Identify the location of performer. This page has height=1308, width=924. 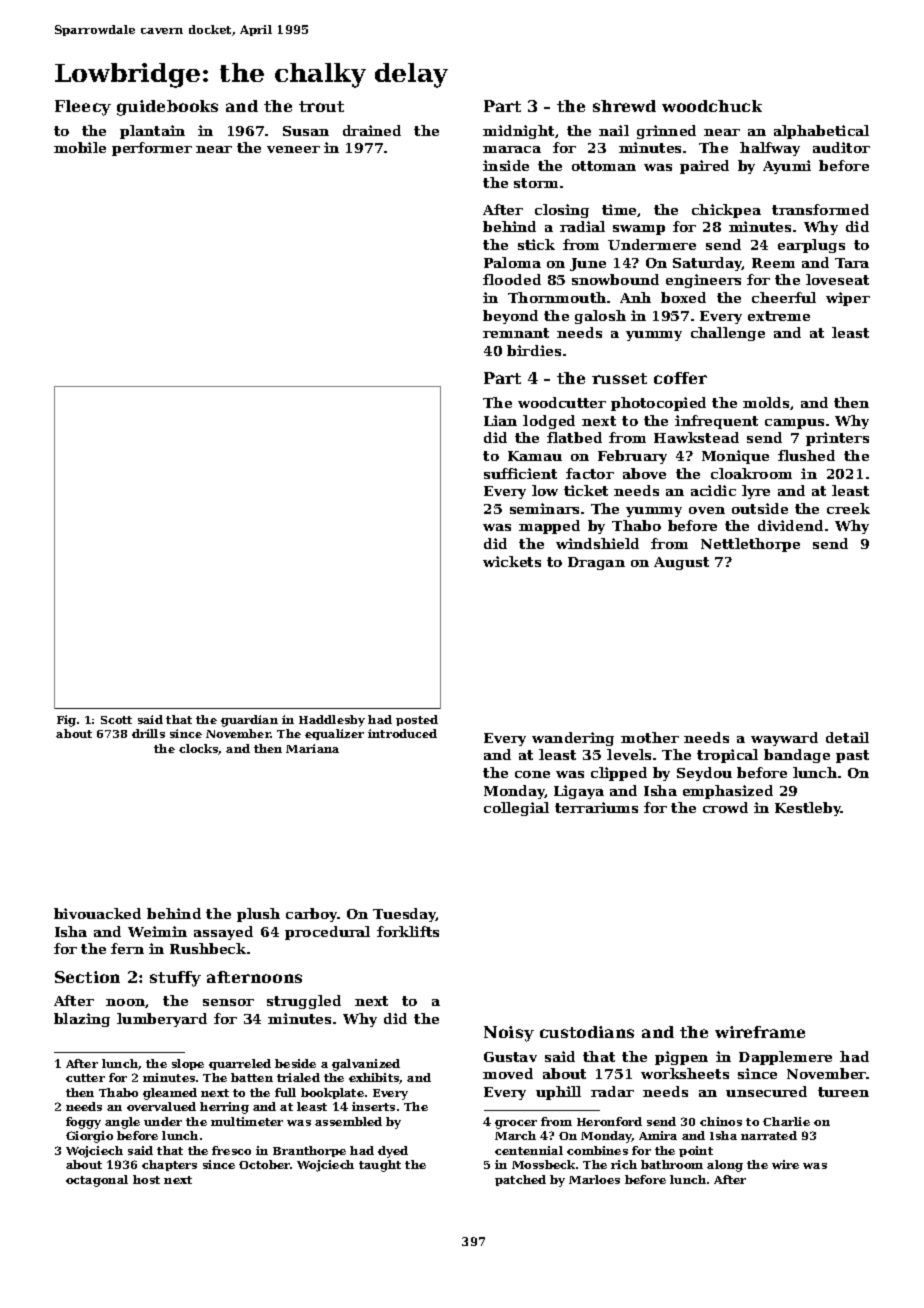
(152, 149).
